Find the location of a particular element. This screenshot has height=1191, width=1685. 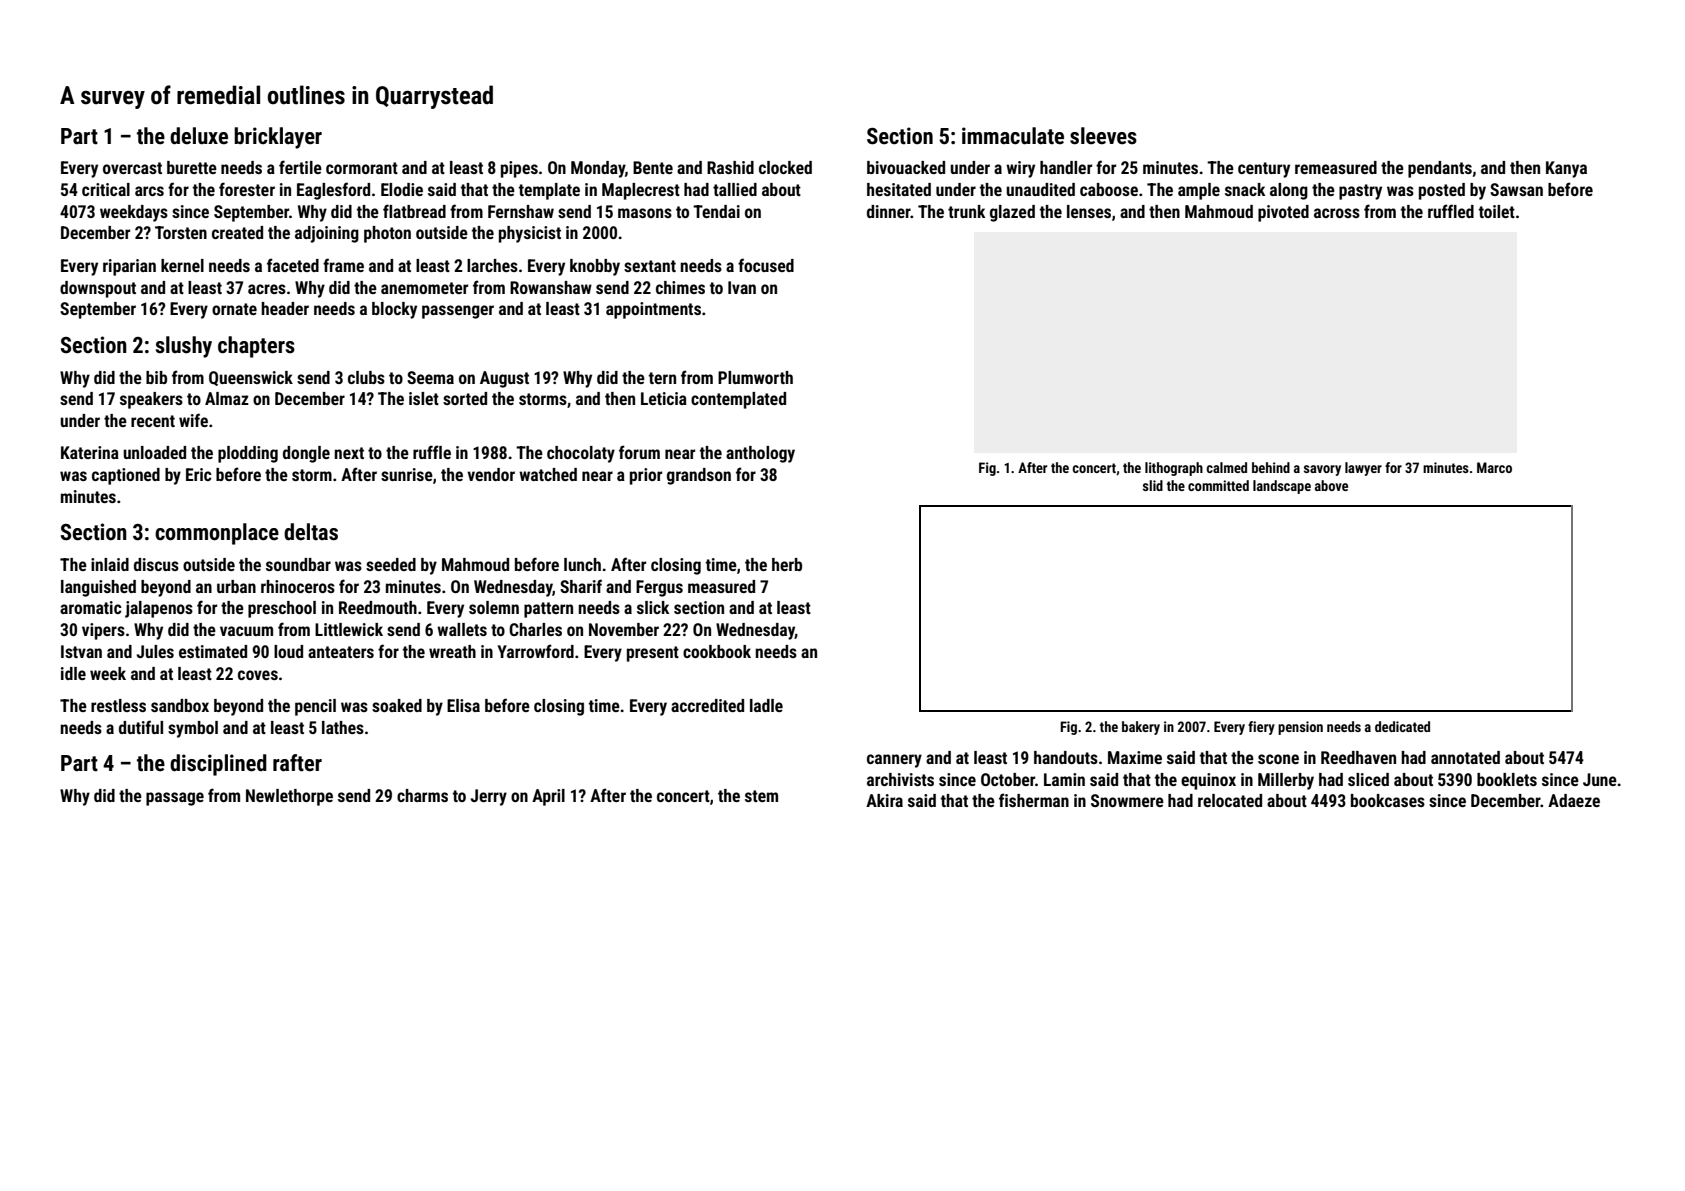

downspout is located at coordinates (98, 289).
